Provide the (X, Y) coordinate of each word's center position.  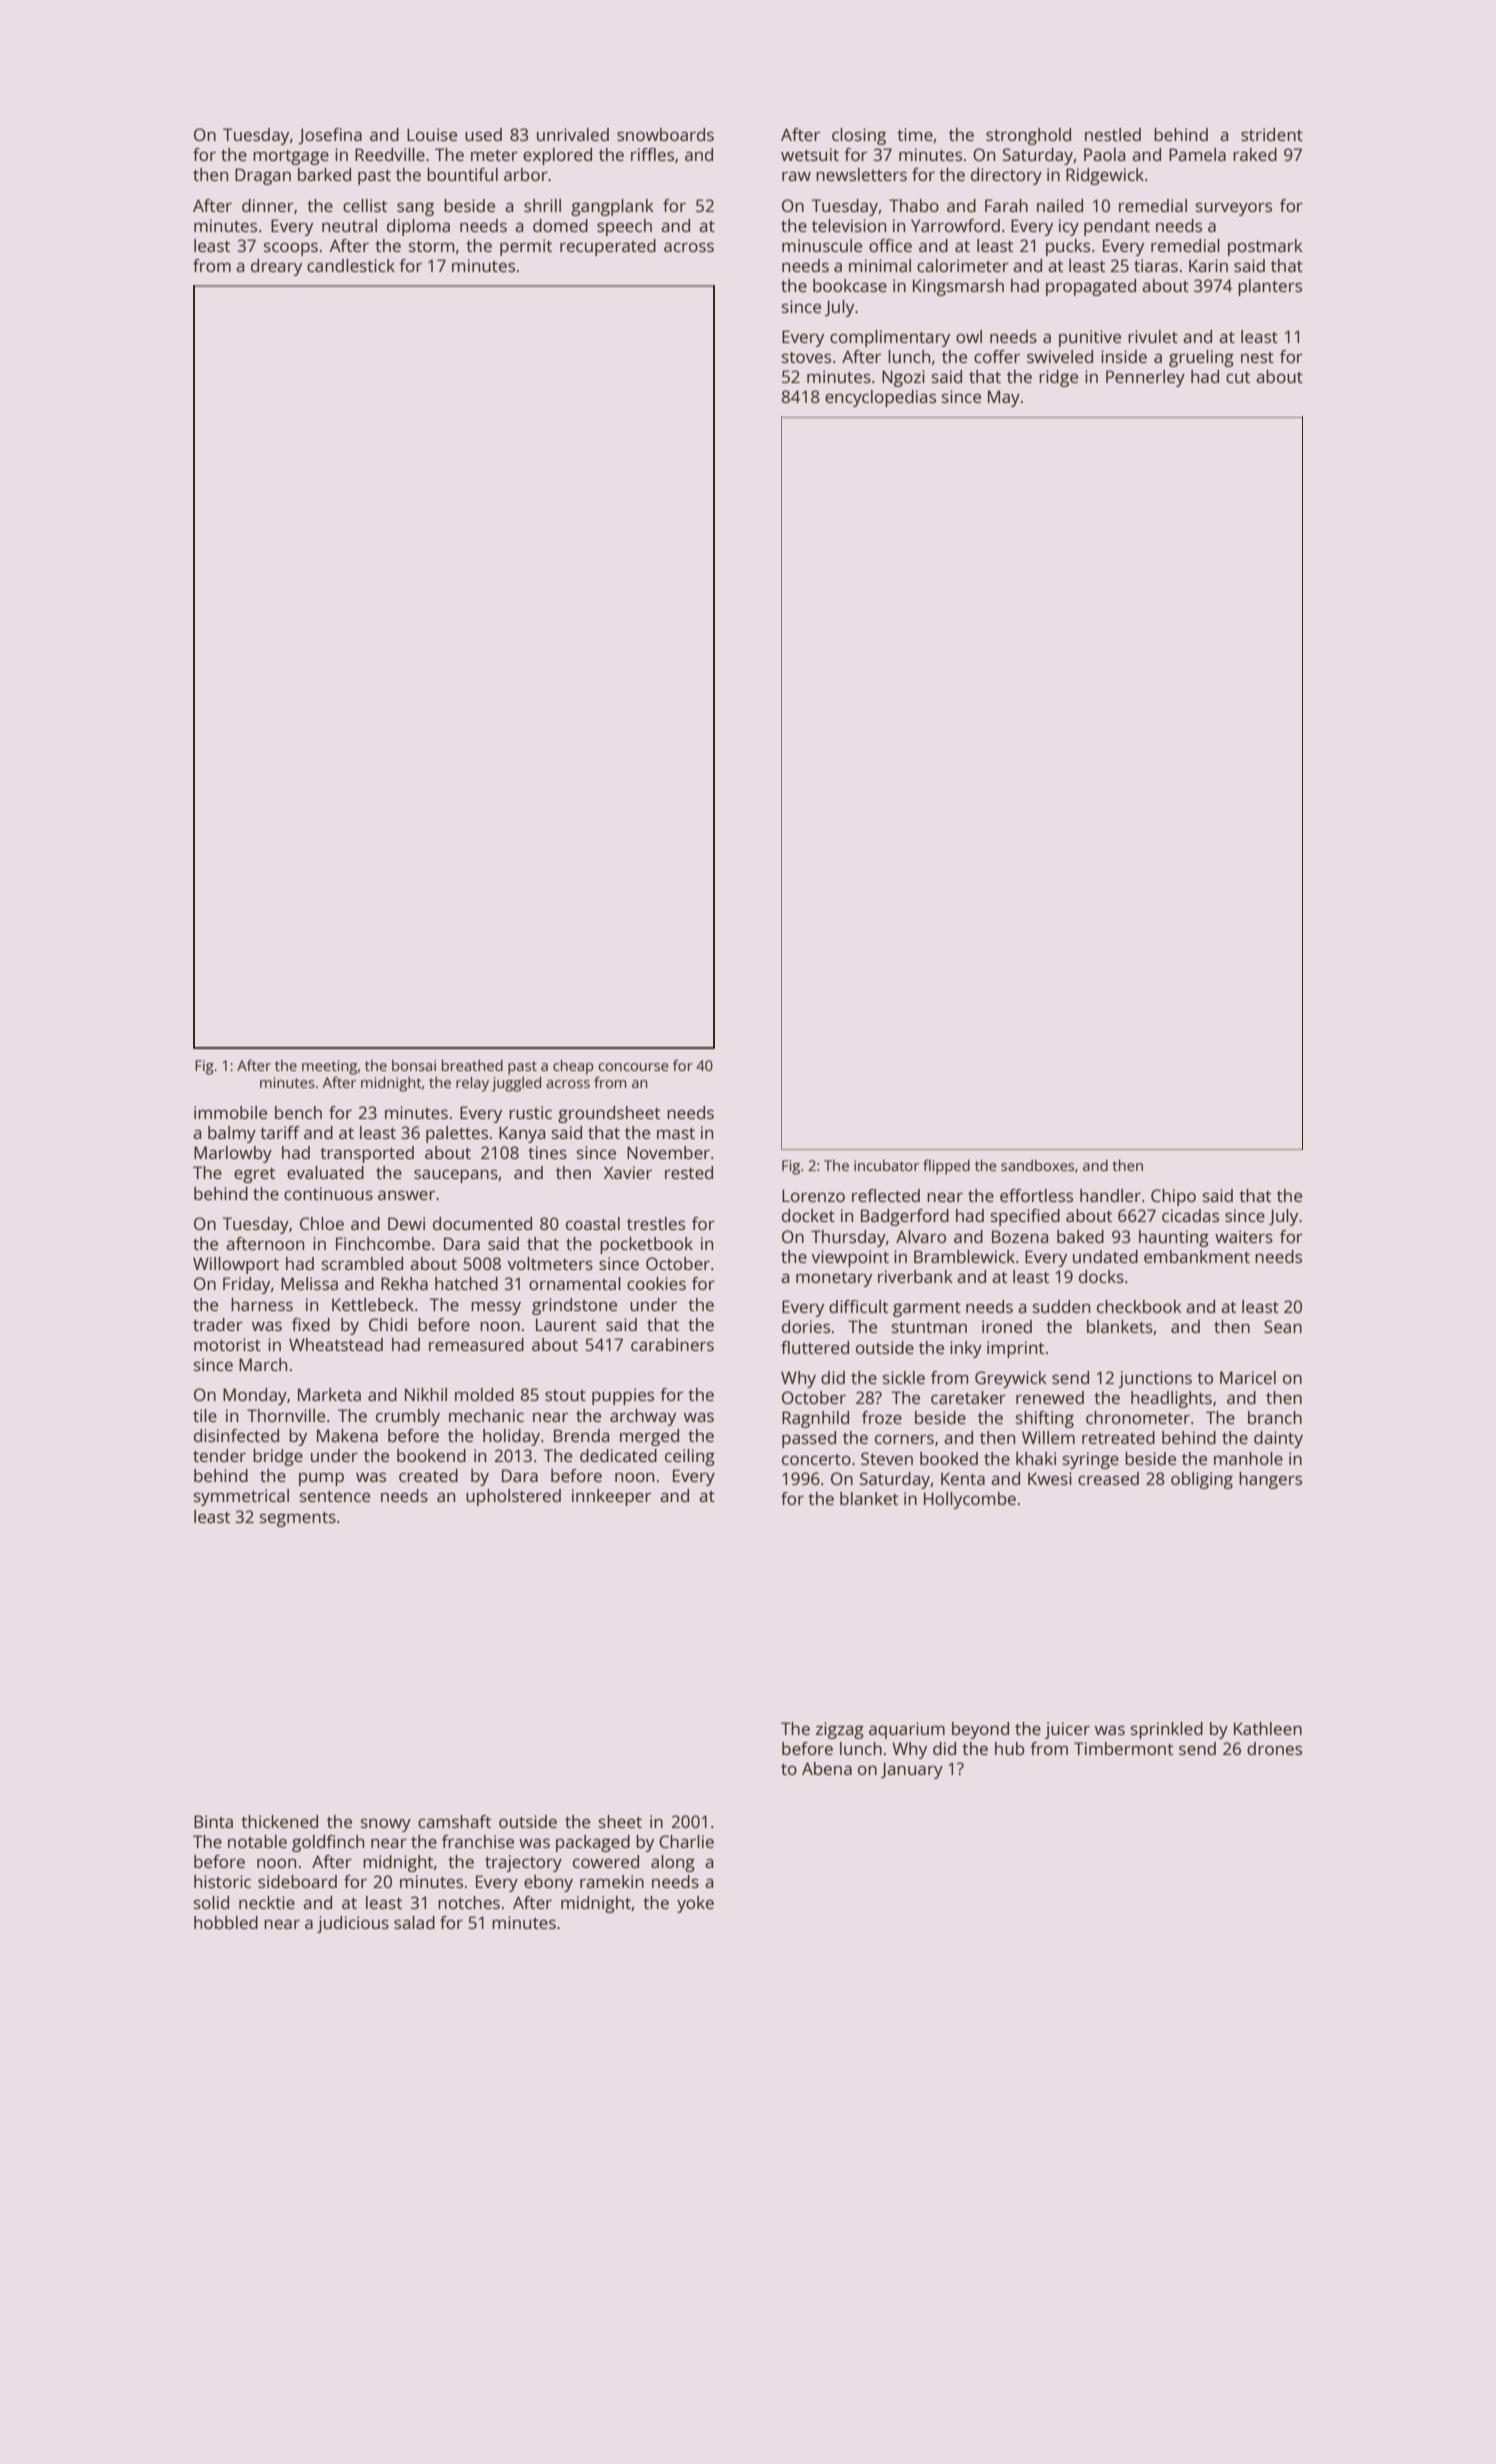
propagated (1091, 287)
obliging (1202, 1480)
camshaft (454, 1821)
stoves (806, 357)
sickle (904, 1377)
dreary (276, 267)
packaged (593, 1843)
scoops (291, 249)
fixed (311, 1324)
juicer (1067, 1730)
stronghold (1028, 136)
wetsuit (810, 154)
